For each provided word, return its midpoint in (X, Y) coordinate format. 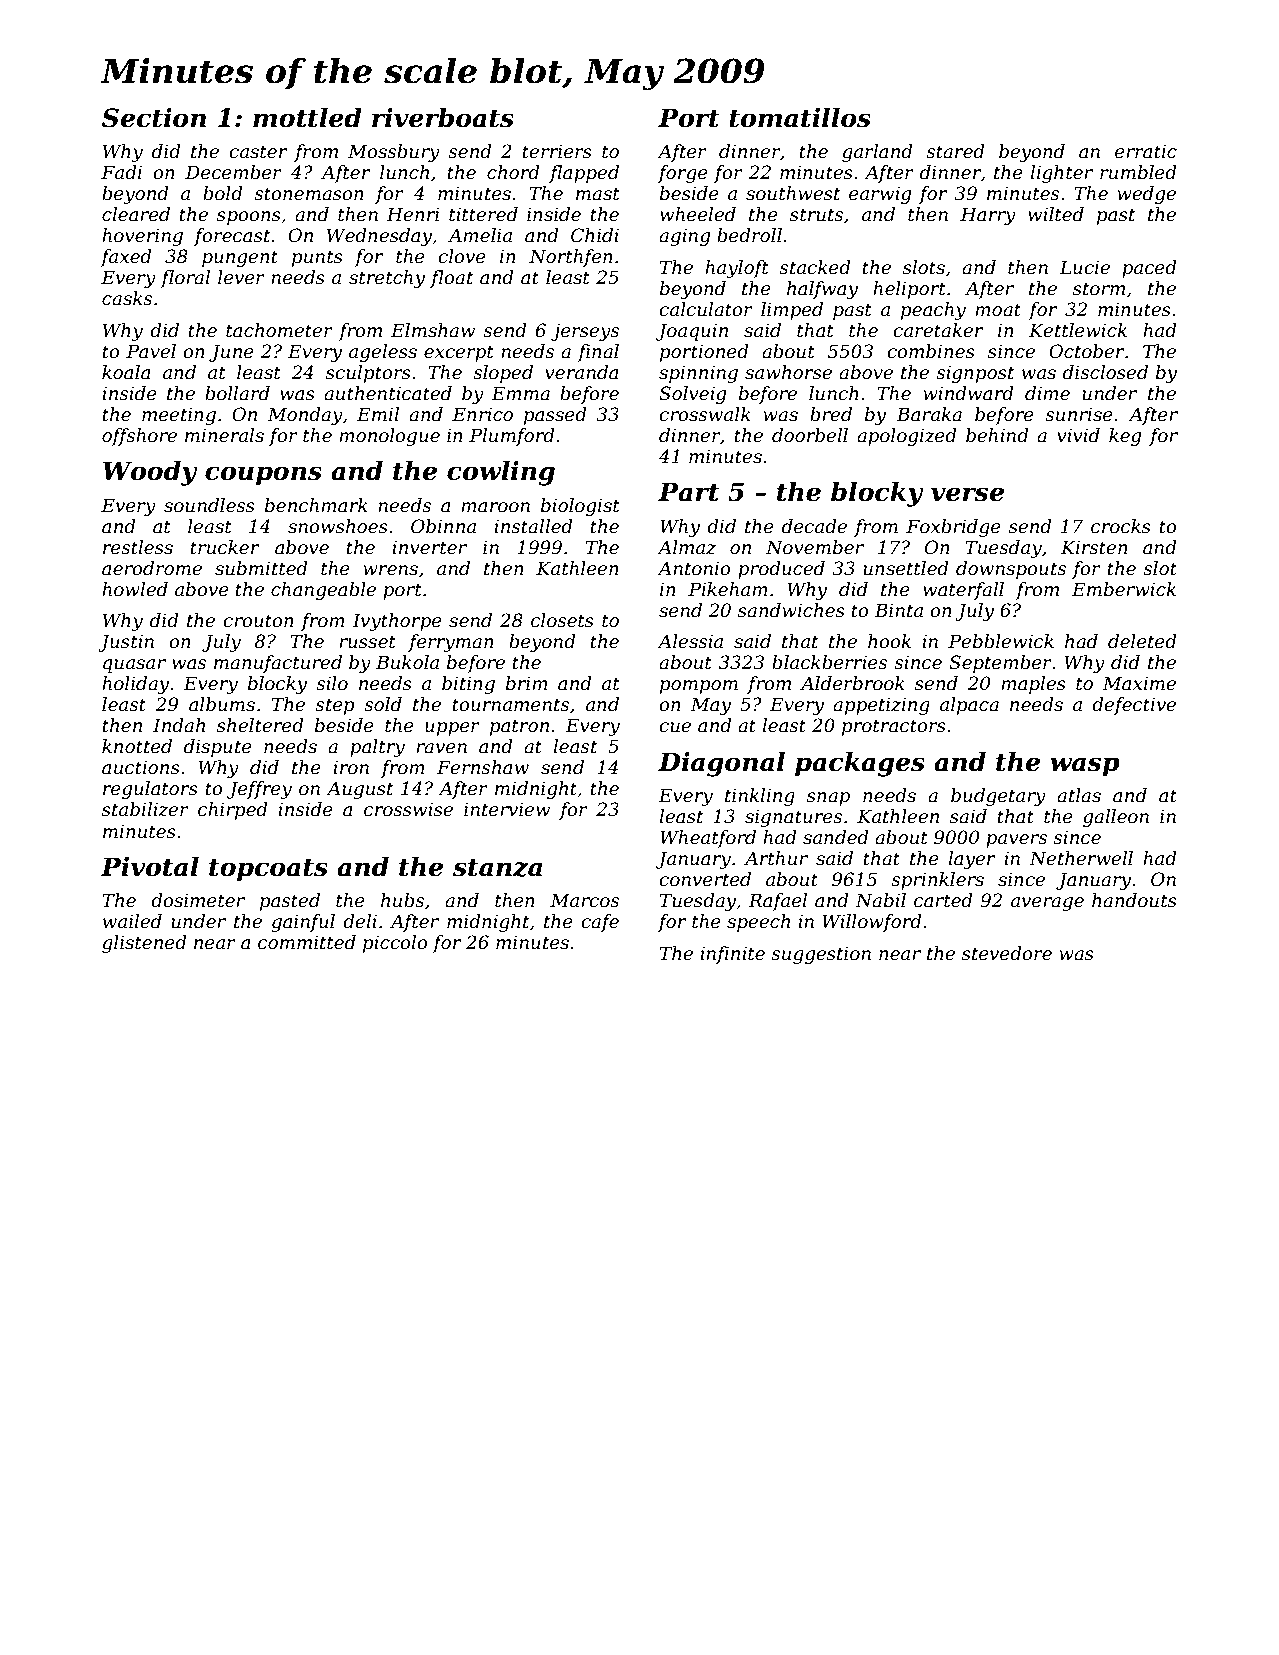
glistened (144, 944)
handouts (1134, 900)
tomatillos (800, 118)
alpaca (969, 706)
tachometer (279, 330)
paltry (377, 748)
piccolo (395, 944)
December (233, 172)
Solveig (692, 395)
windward (968, 393)
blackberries (829, 662)
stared (955, 151)
